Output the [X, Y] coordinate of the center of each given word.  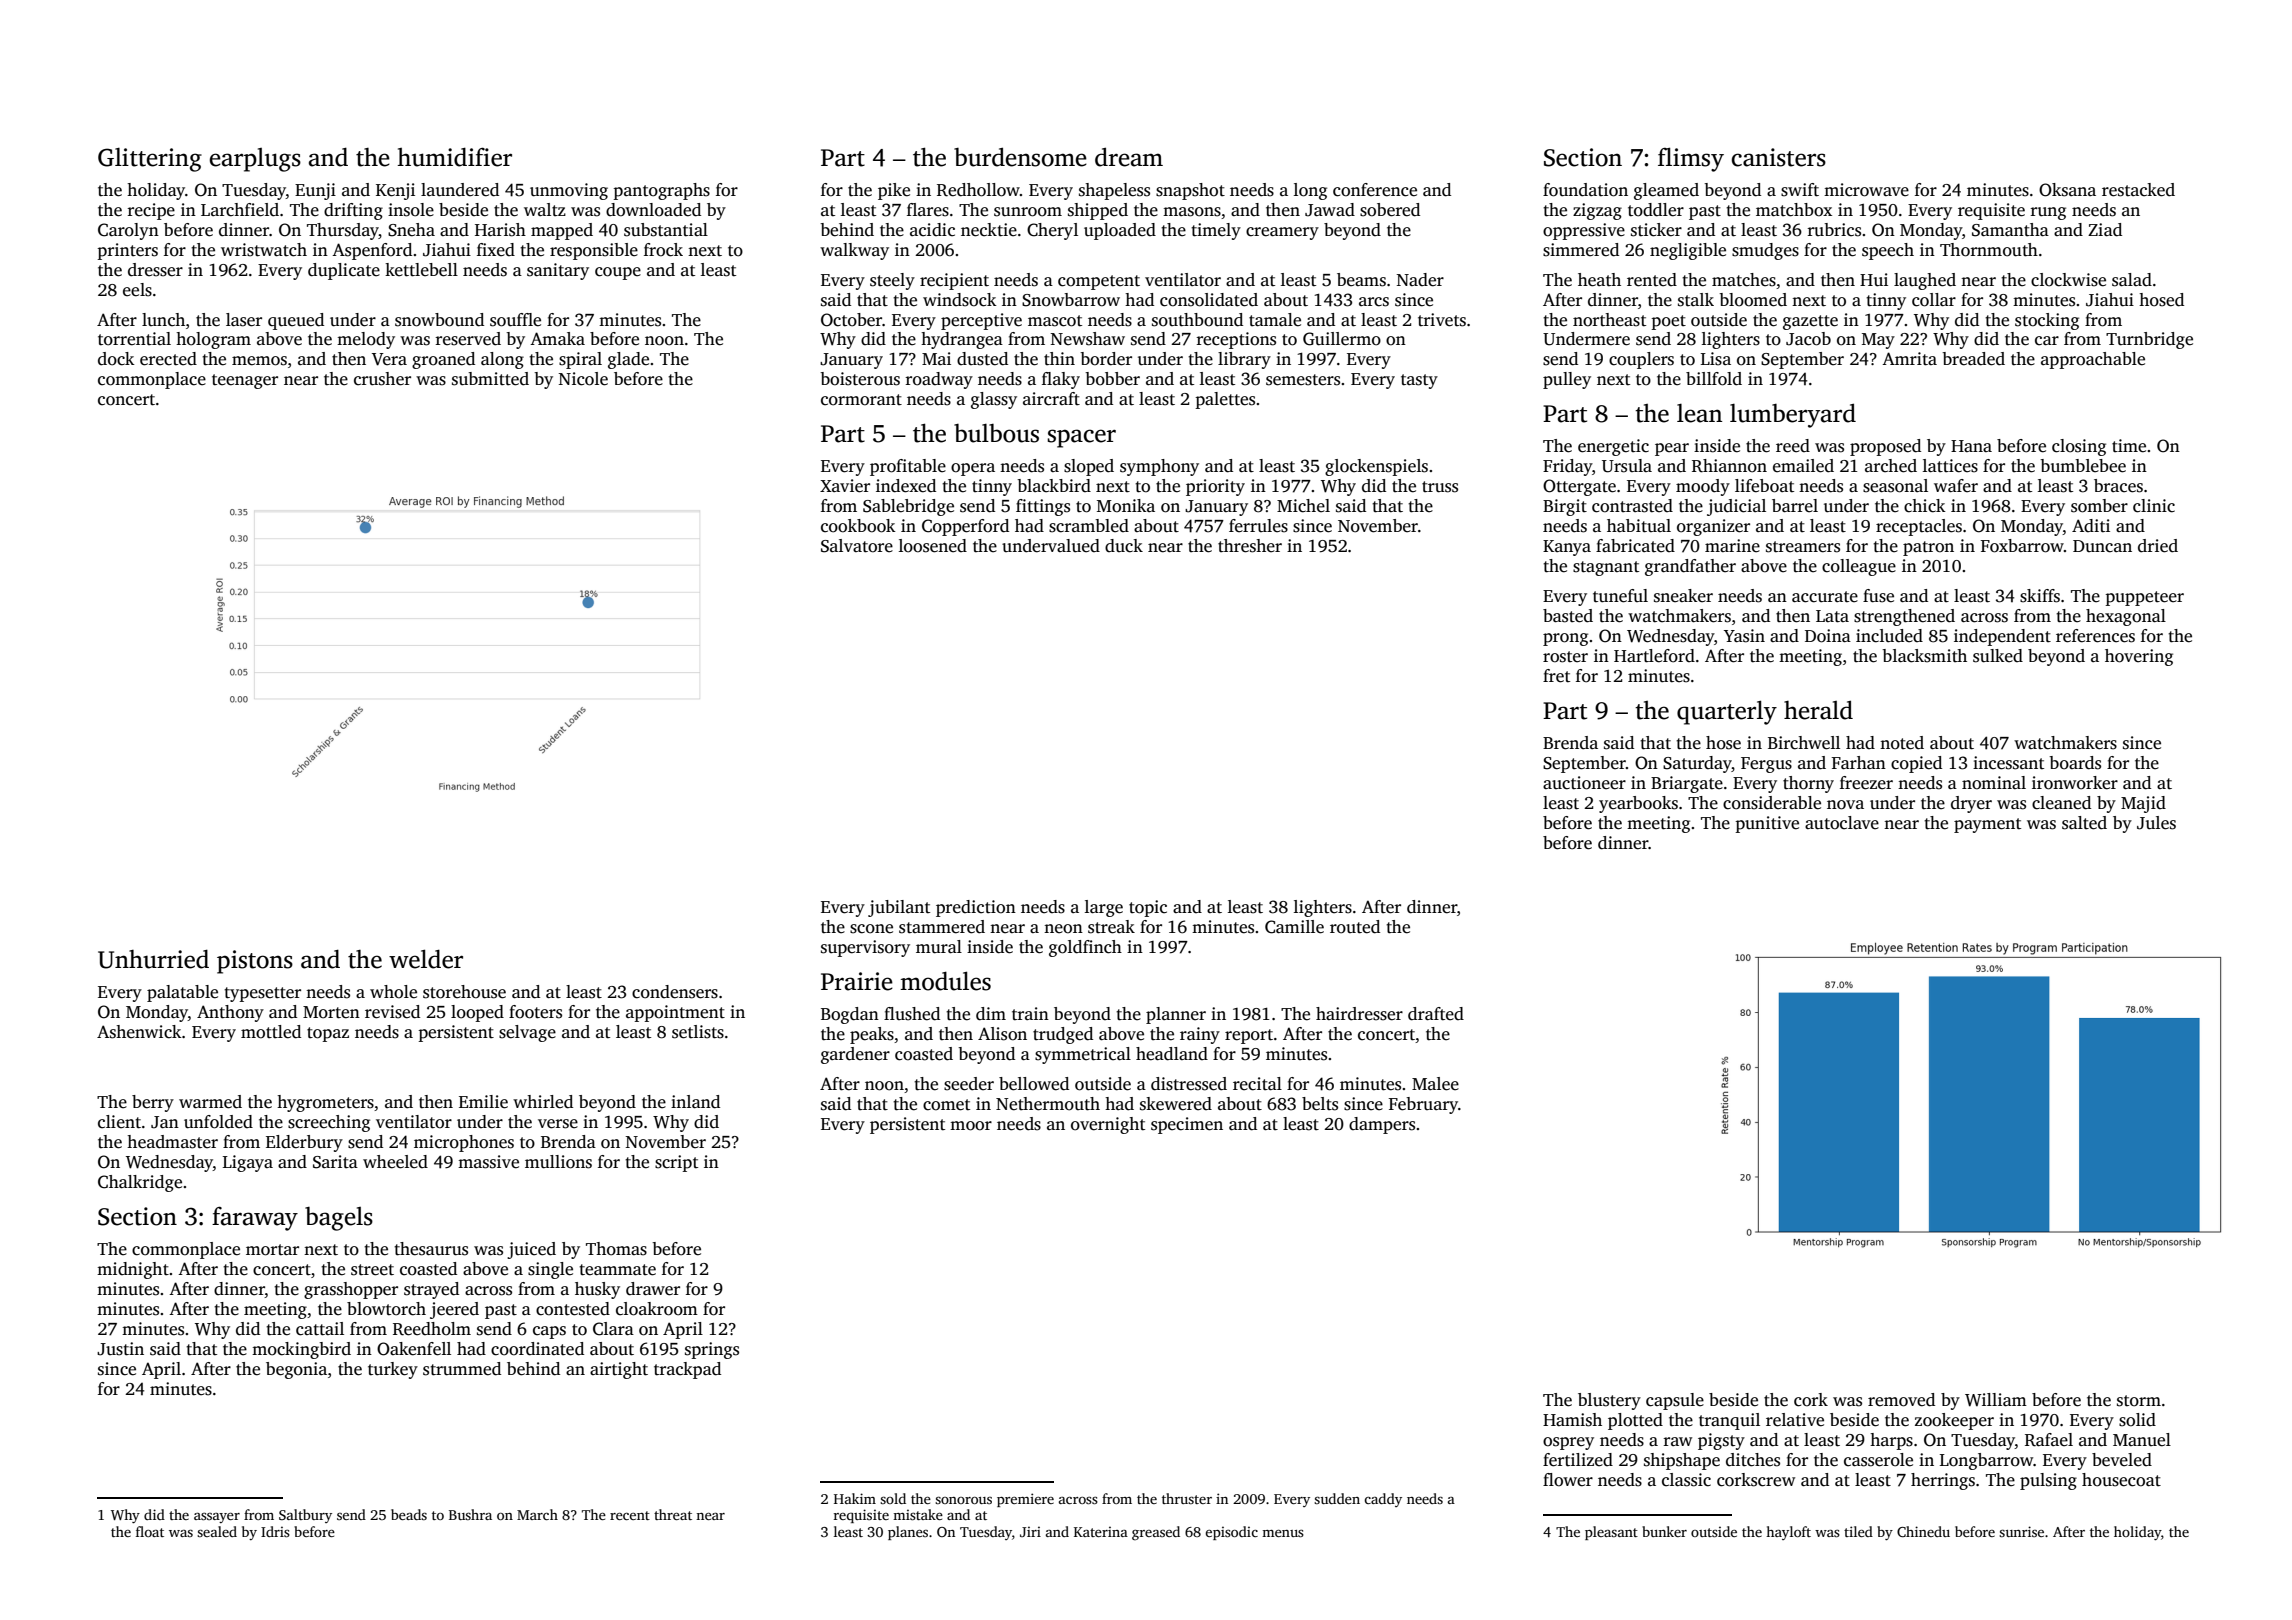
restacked [2138, 190]
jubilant [899, 908]
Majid [2143, 804]
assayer [217, 1517]
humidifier [454, 157]
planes [908, 1533]
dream [1129, 157]
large [1104, 908]
